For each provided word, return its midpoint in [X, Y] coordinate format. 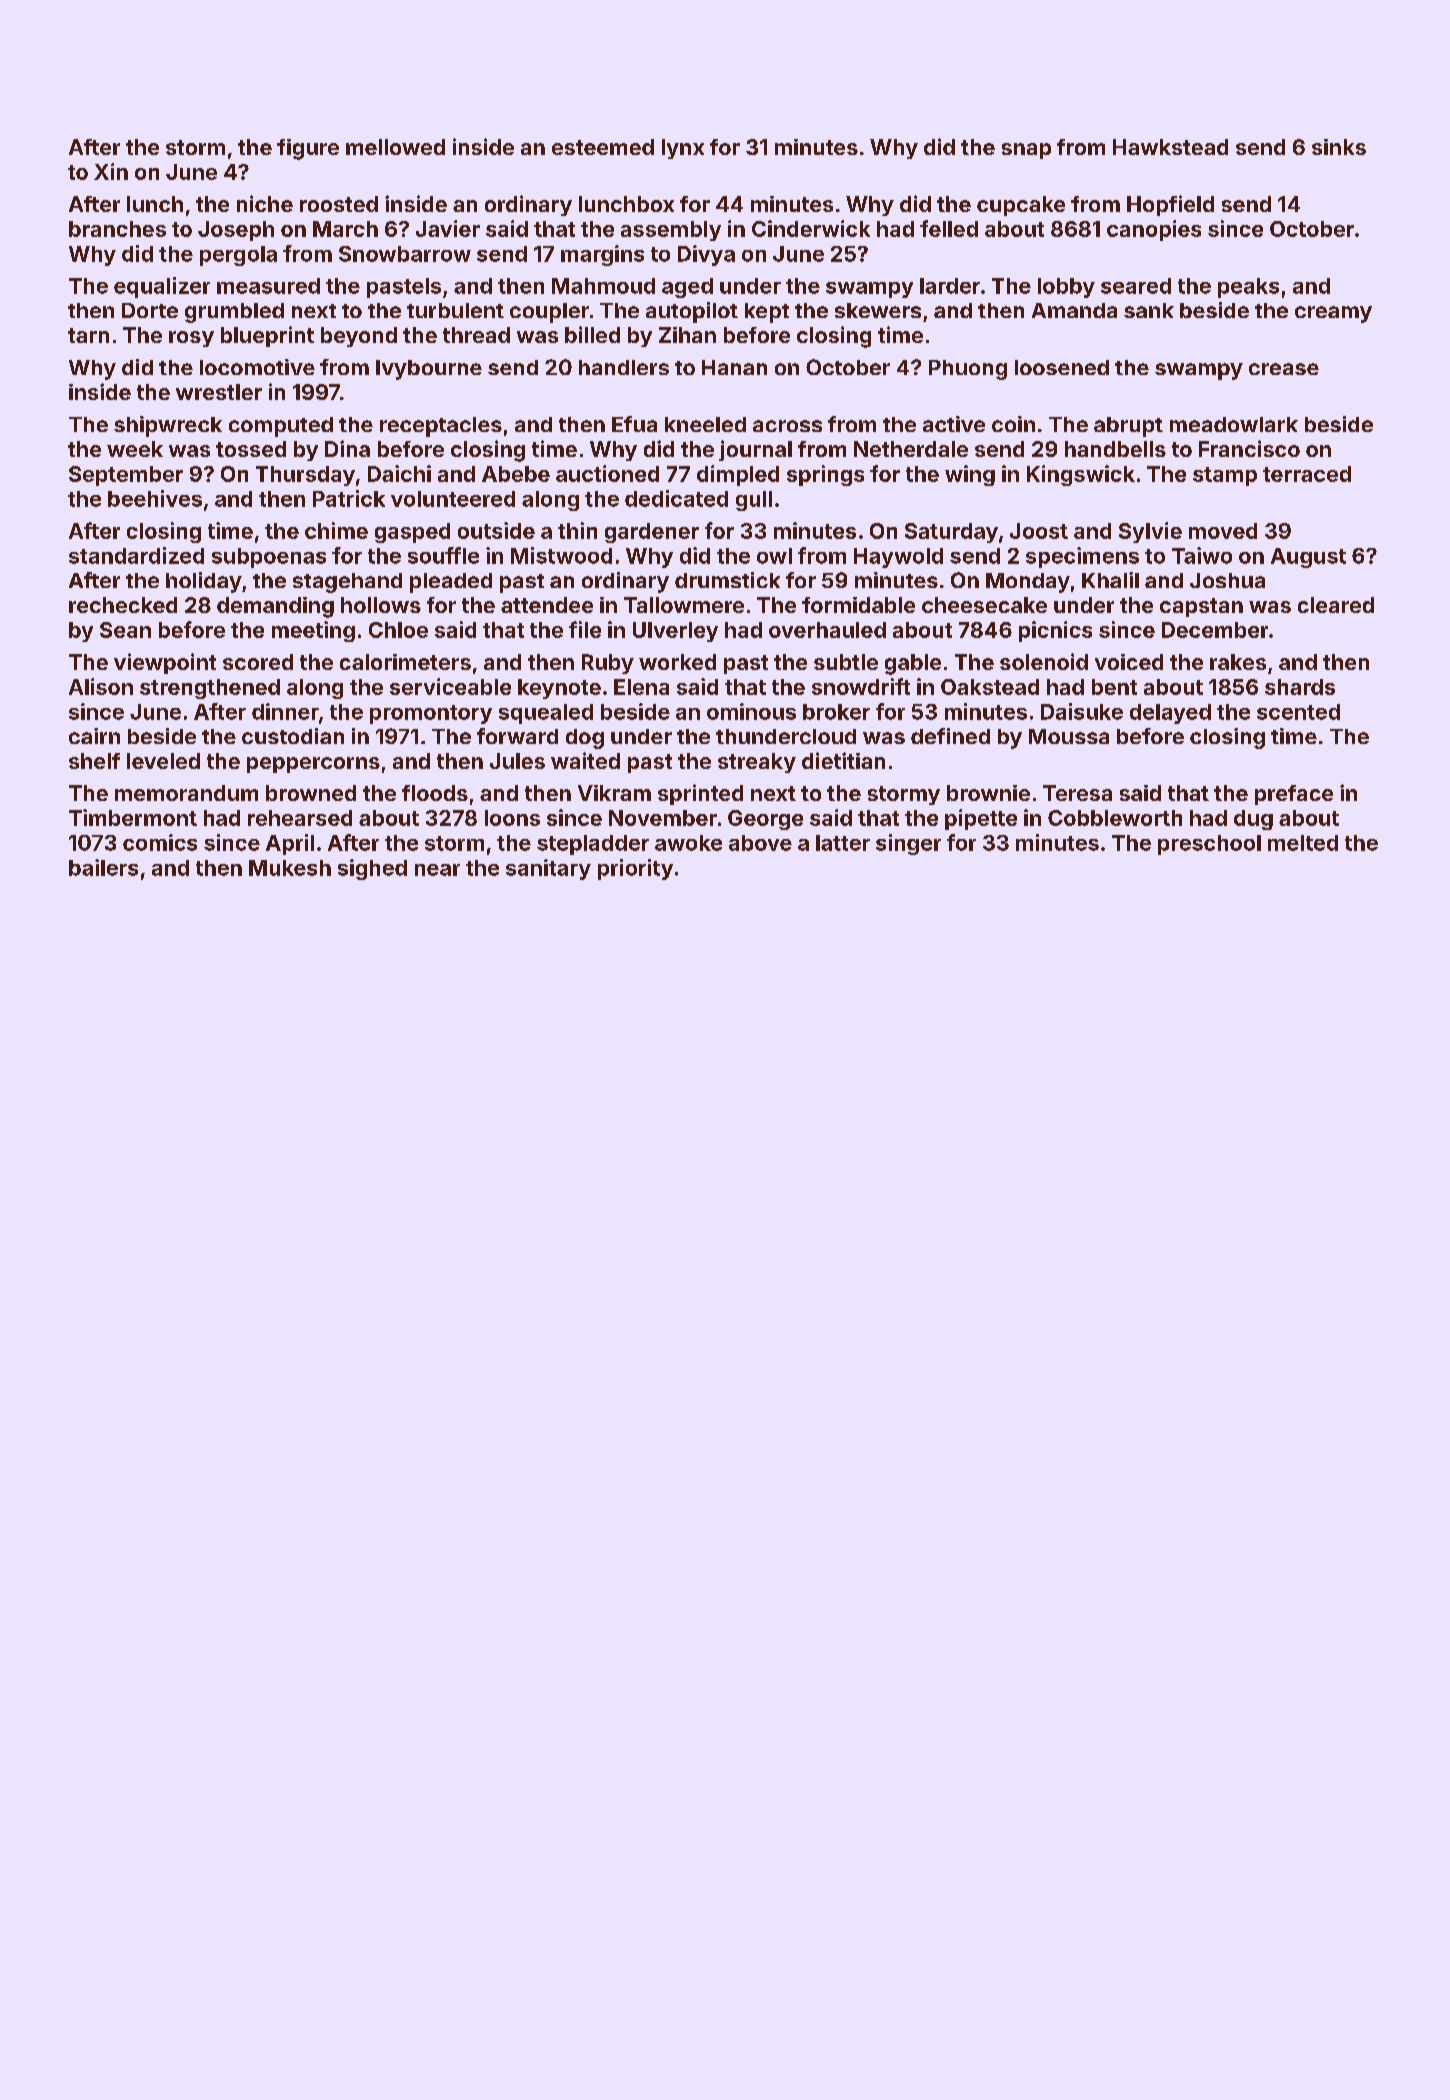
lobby [1066, 288]
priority [635, 869]
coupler [549, 313]
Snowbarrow [405, 254]
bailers [103, 867]
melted [1303, 843]
